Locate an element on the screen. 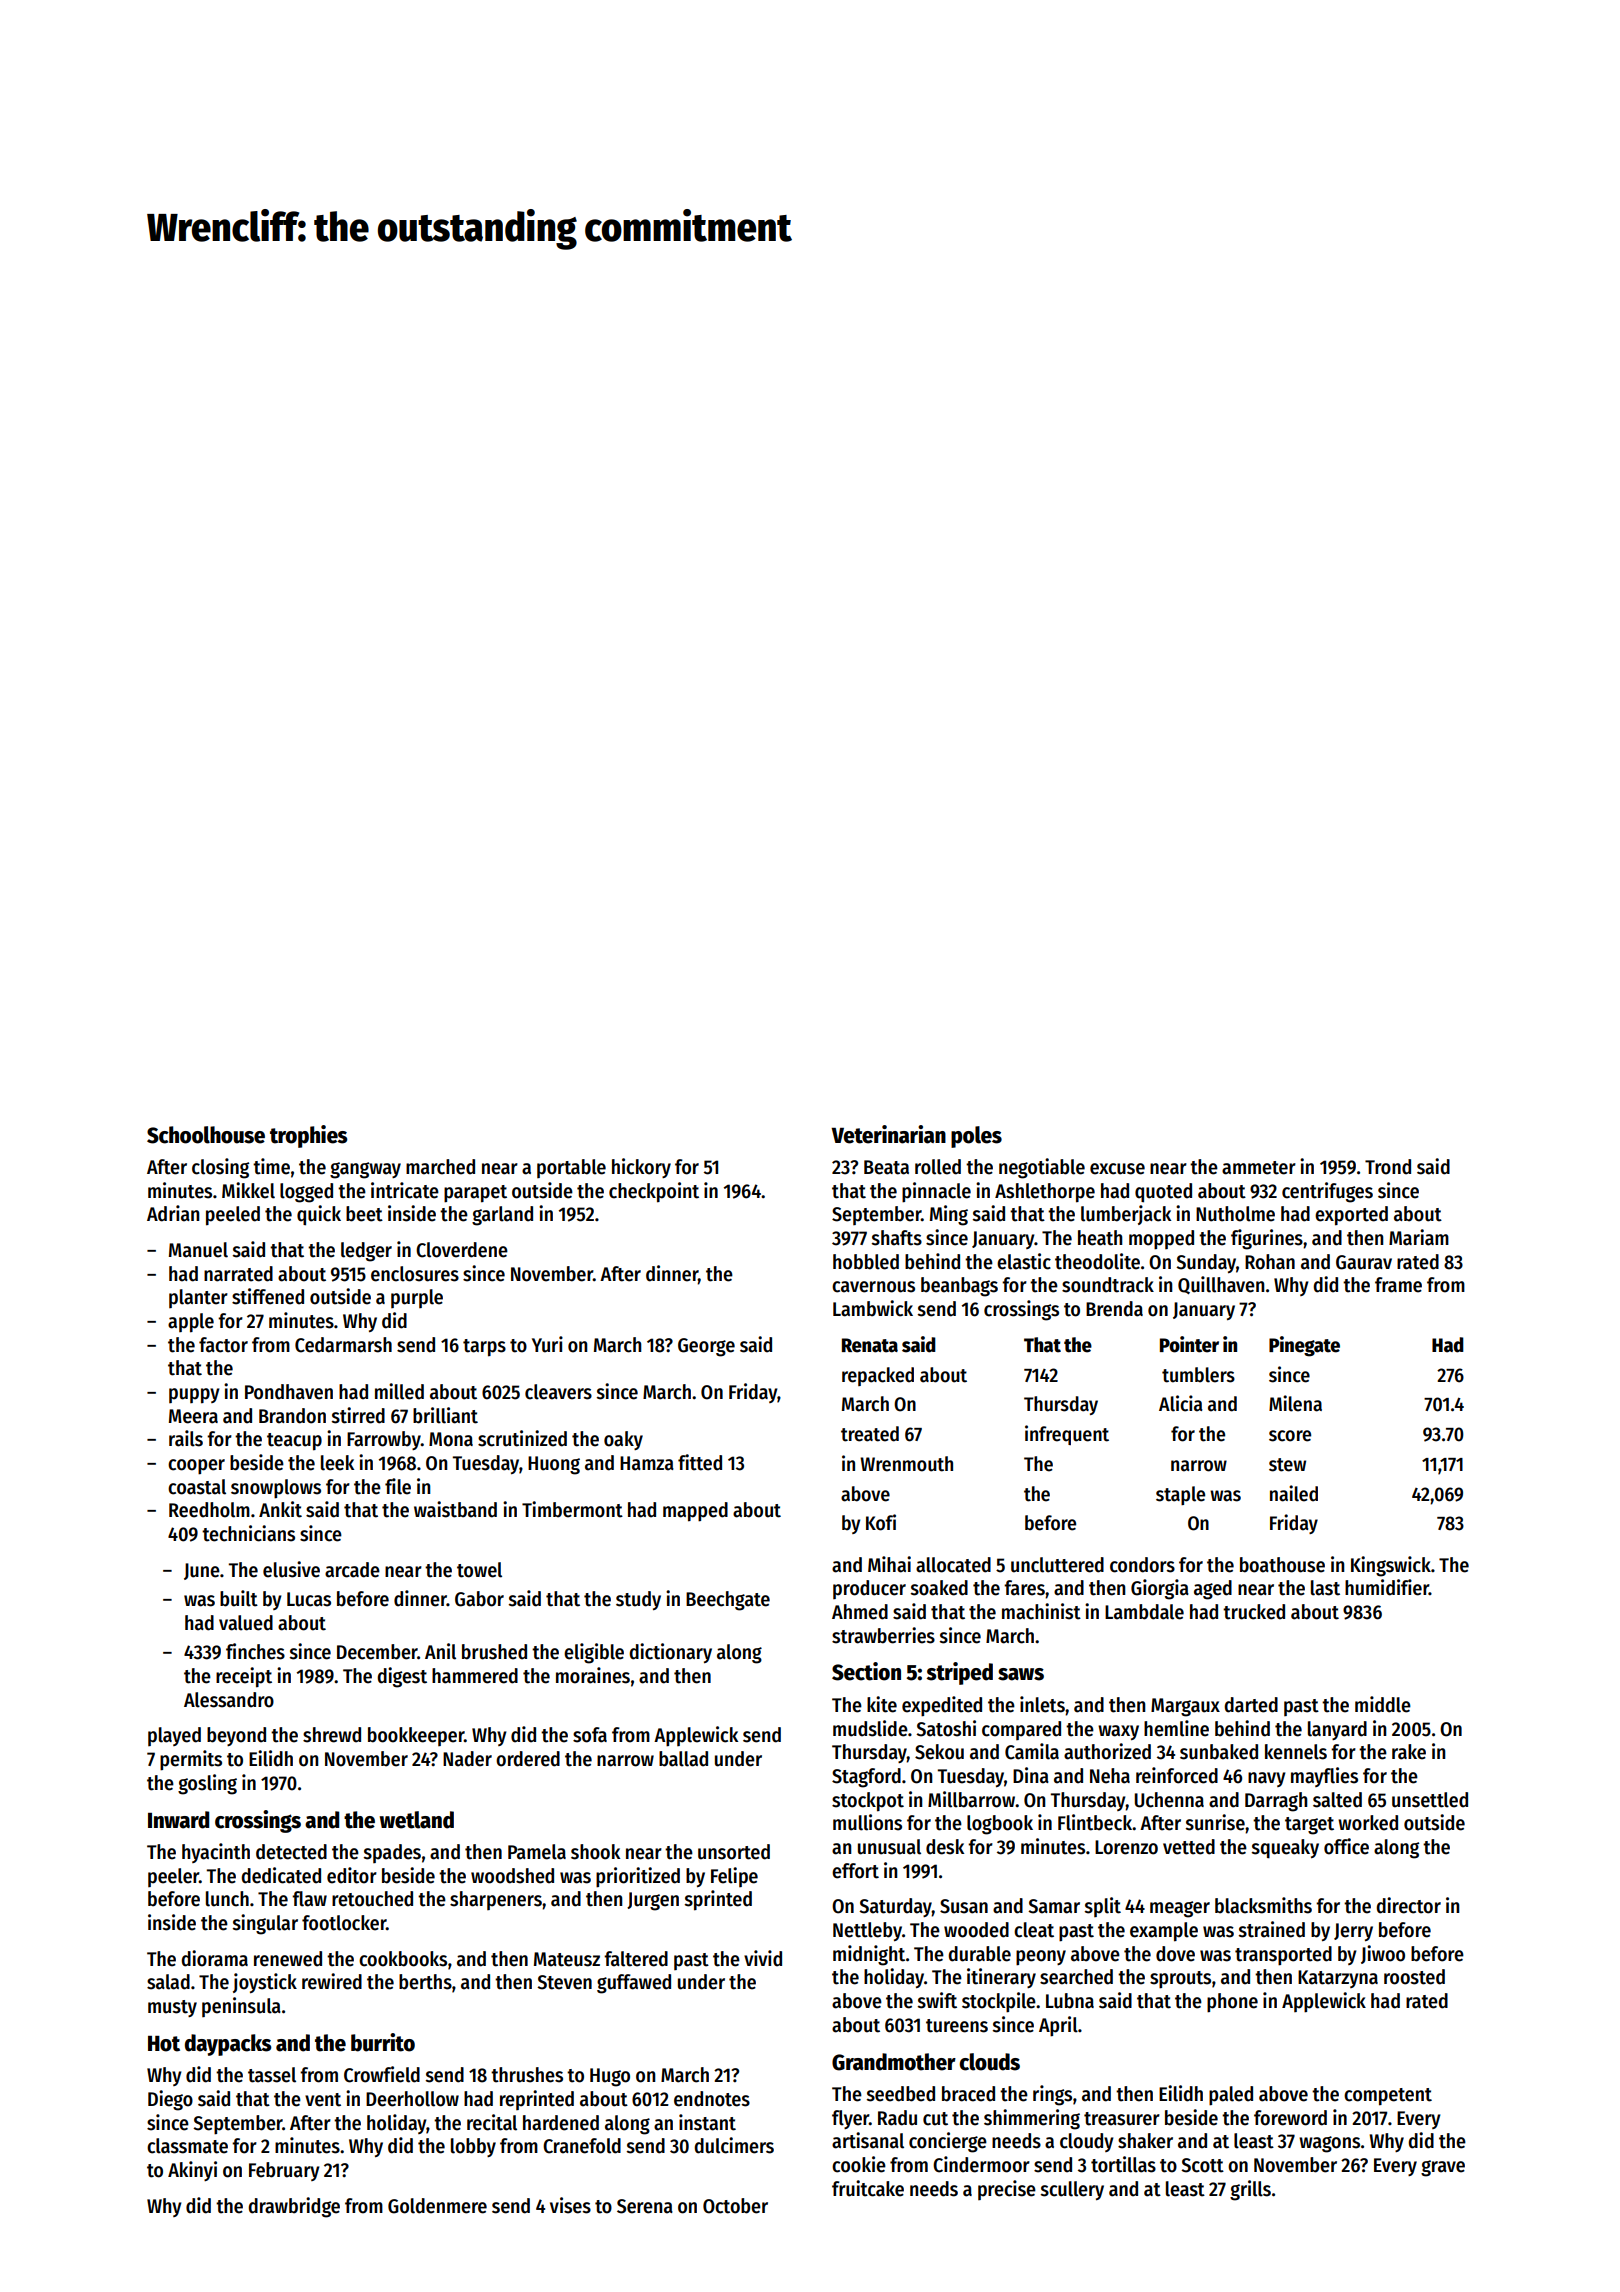 This screenshot has width=1620, height=2292. Alicia is located at coordinates (1180, 1403).
